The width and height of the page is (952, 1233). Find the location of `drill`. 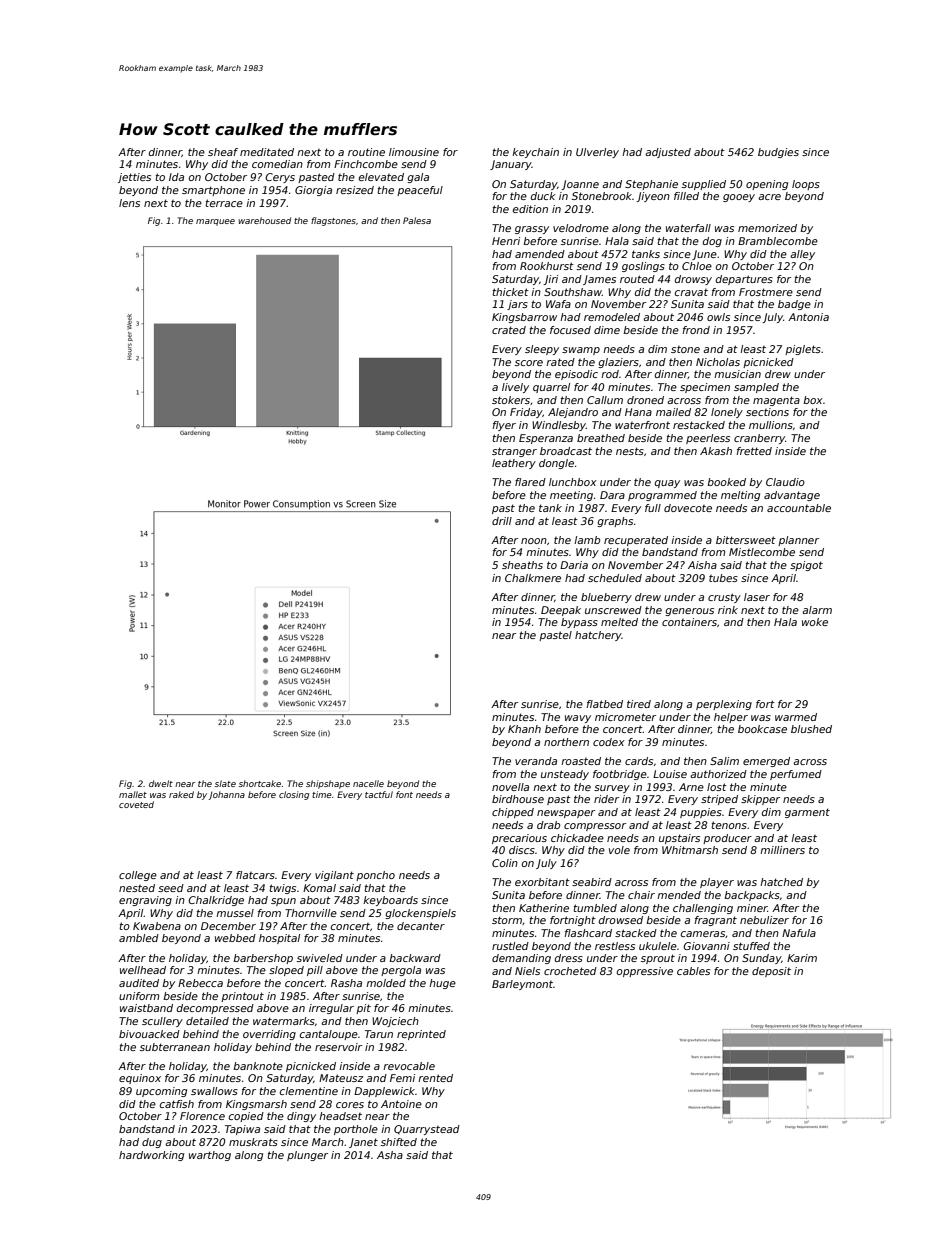

drill is located at coordinates (502, 521).
